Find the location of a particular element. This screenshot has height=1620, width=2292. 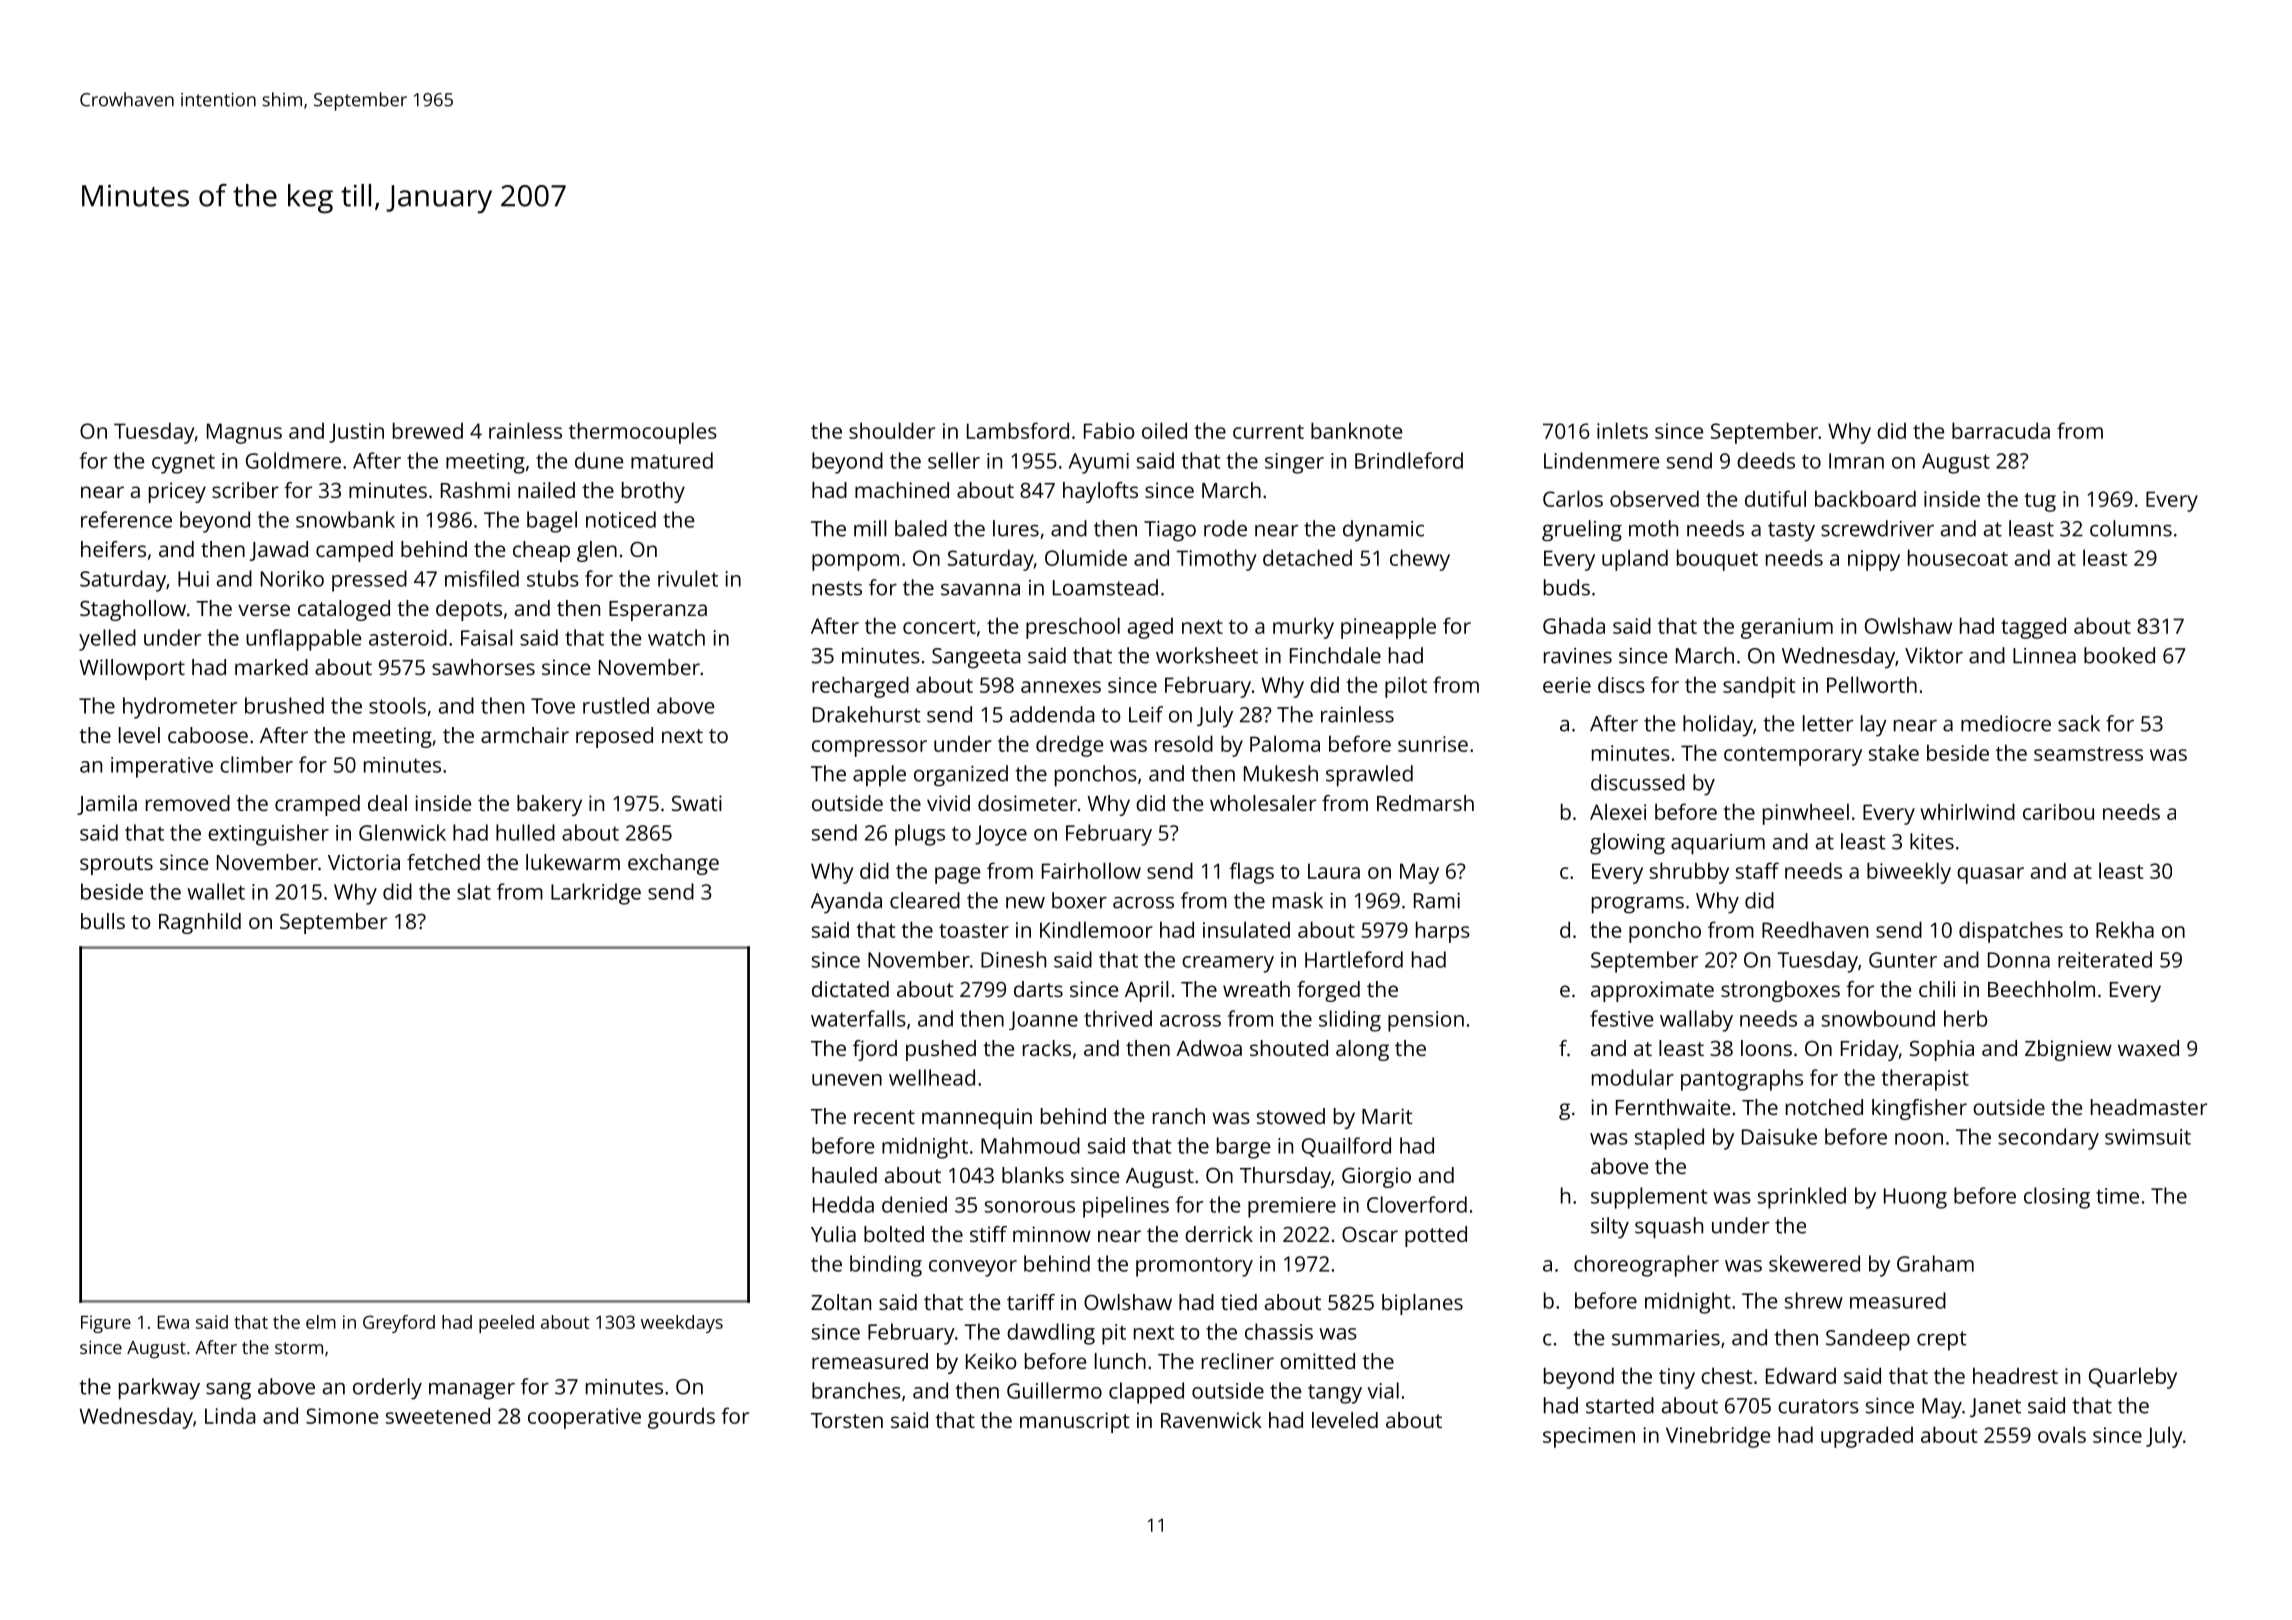

ovals is located at coordinates (2062, 1434).
